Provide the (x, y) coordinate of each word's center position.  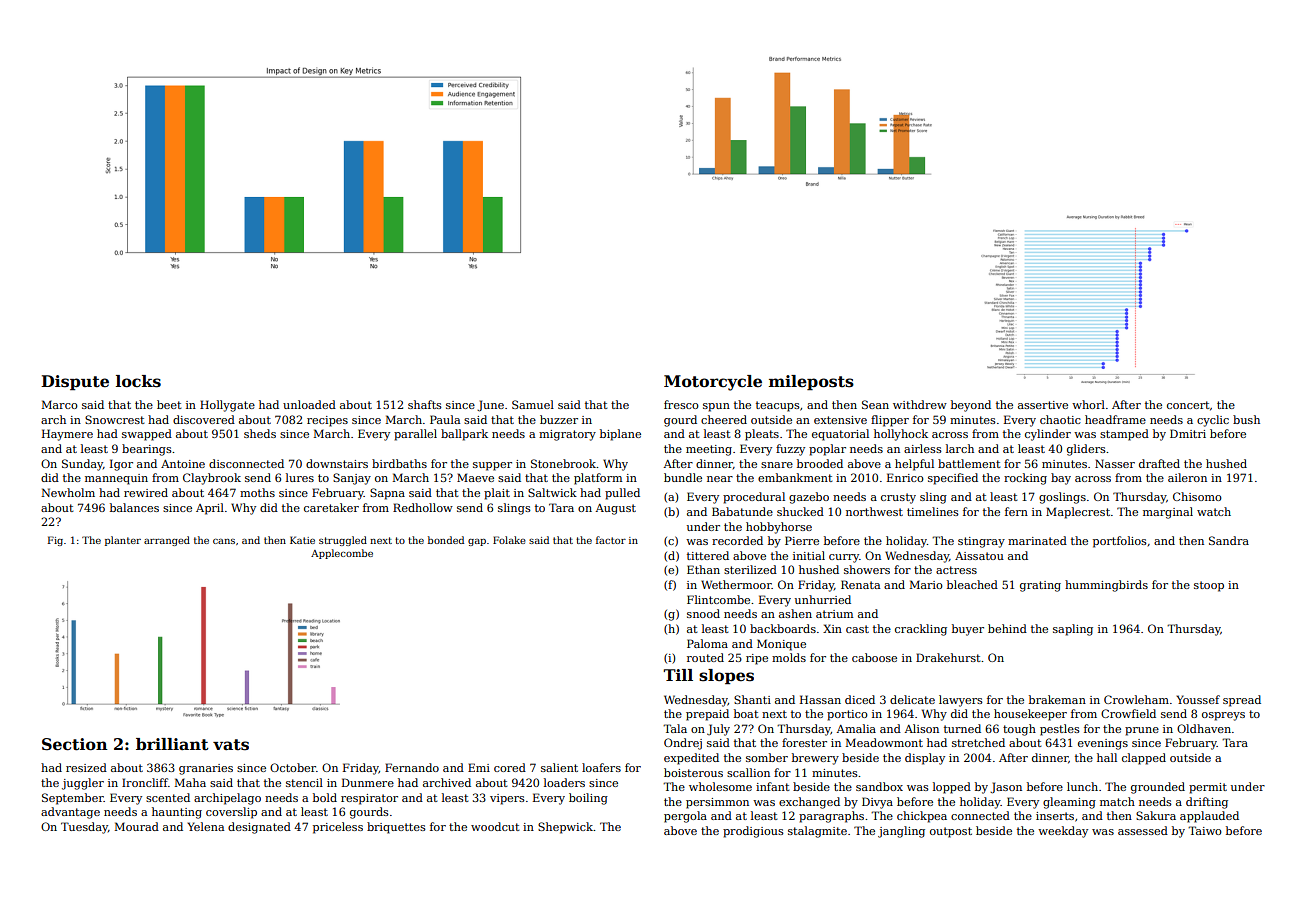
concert (1188, 405)
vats (231, 745)
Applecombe (342, 554)
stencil (304, 782)
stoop (1209, 586)
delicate (912, 699)
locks (138, 381)
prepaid (707, 715)
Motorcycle (713, 383)
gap (477, 542)
